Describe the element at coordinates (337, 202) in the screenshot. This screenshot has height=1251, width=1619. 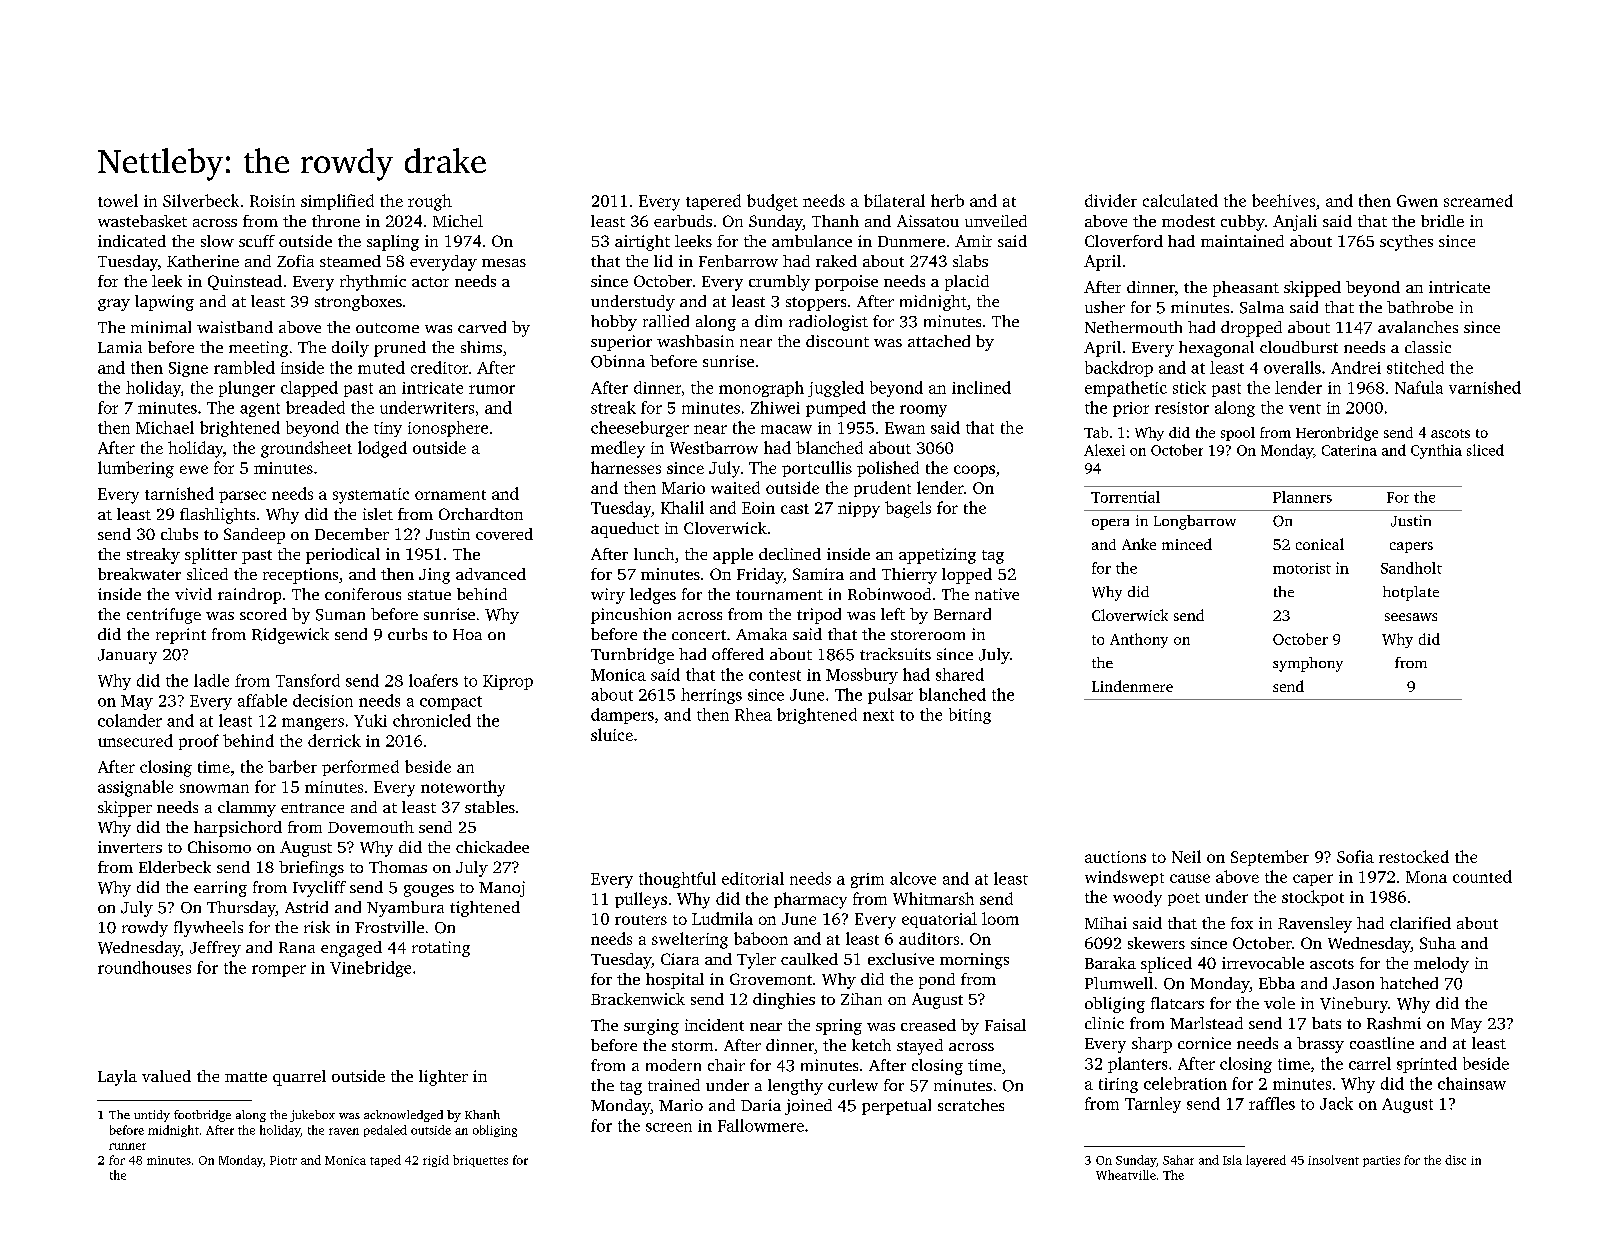
I see `simplified` at that location.
